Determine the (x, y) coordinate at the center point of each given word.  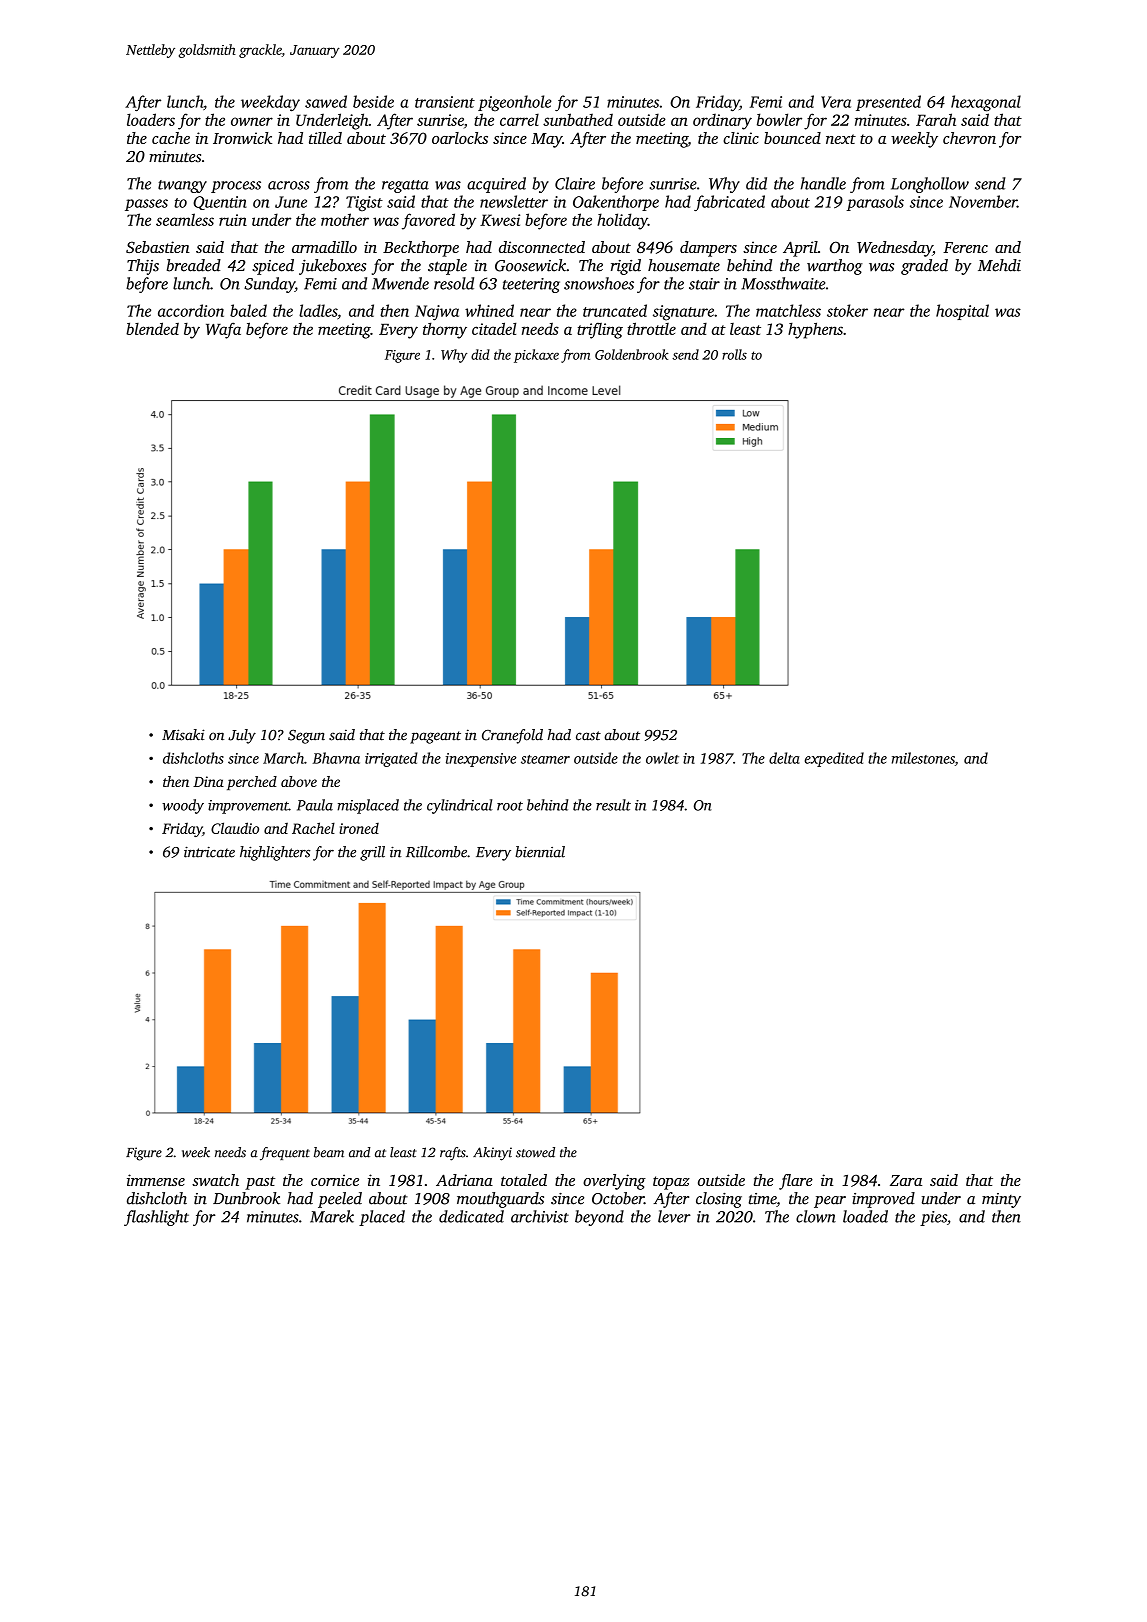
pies (933, 1218)
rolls (734, 354)
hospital (962, 312)
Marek (332, 1216)
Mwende (400, 283)
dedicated (471, 1216)
